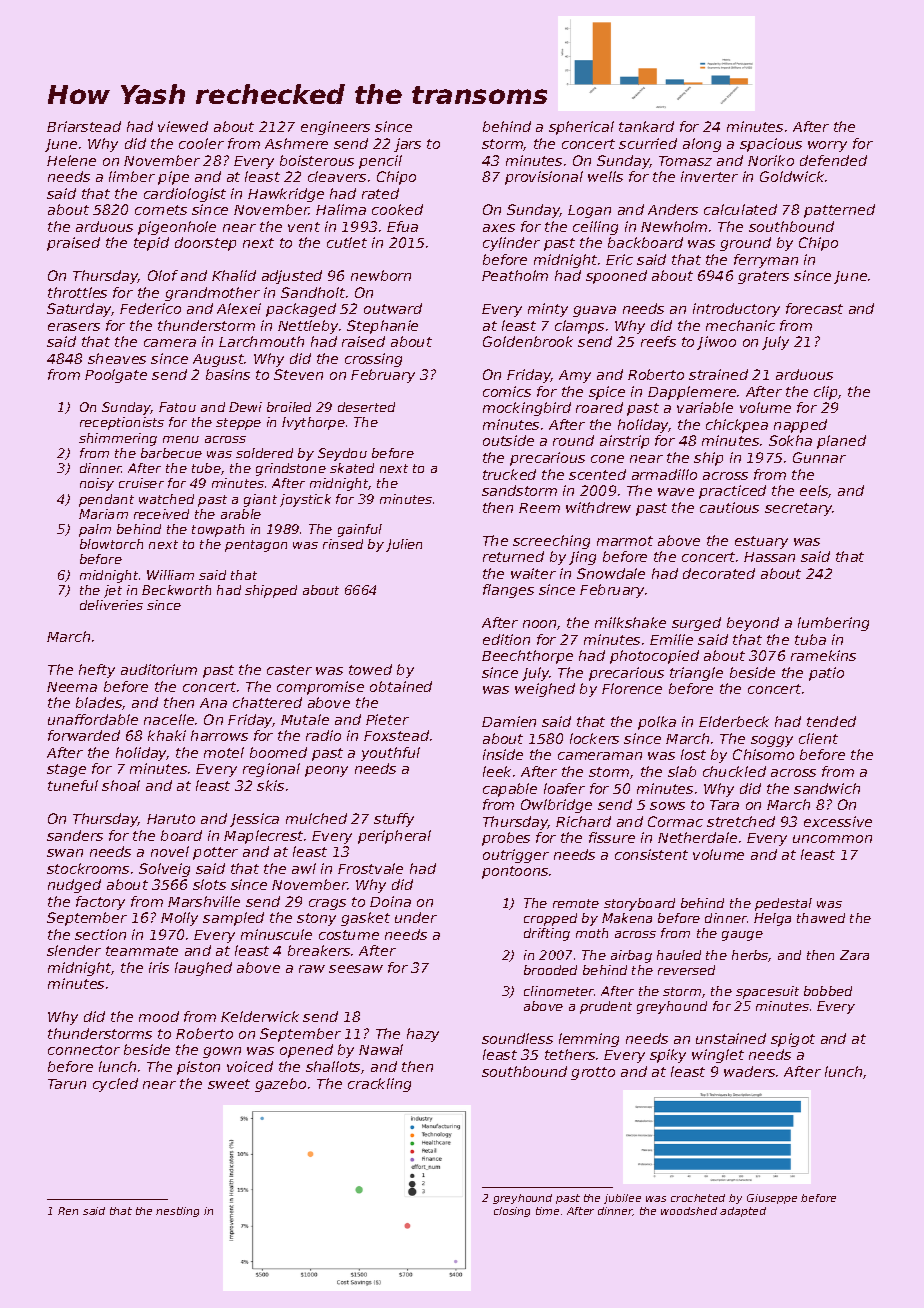  What do you see at coordinates (177, 1212) in the image?
I see `nestling` at bounding box center [177, 1212].
